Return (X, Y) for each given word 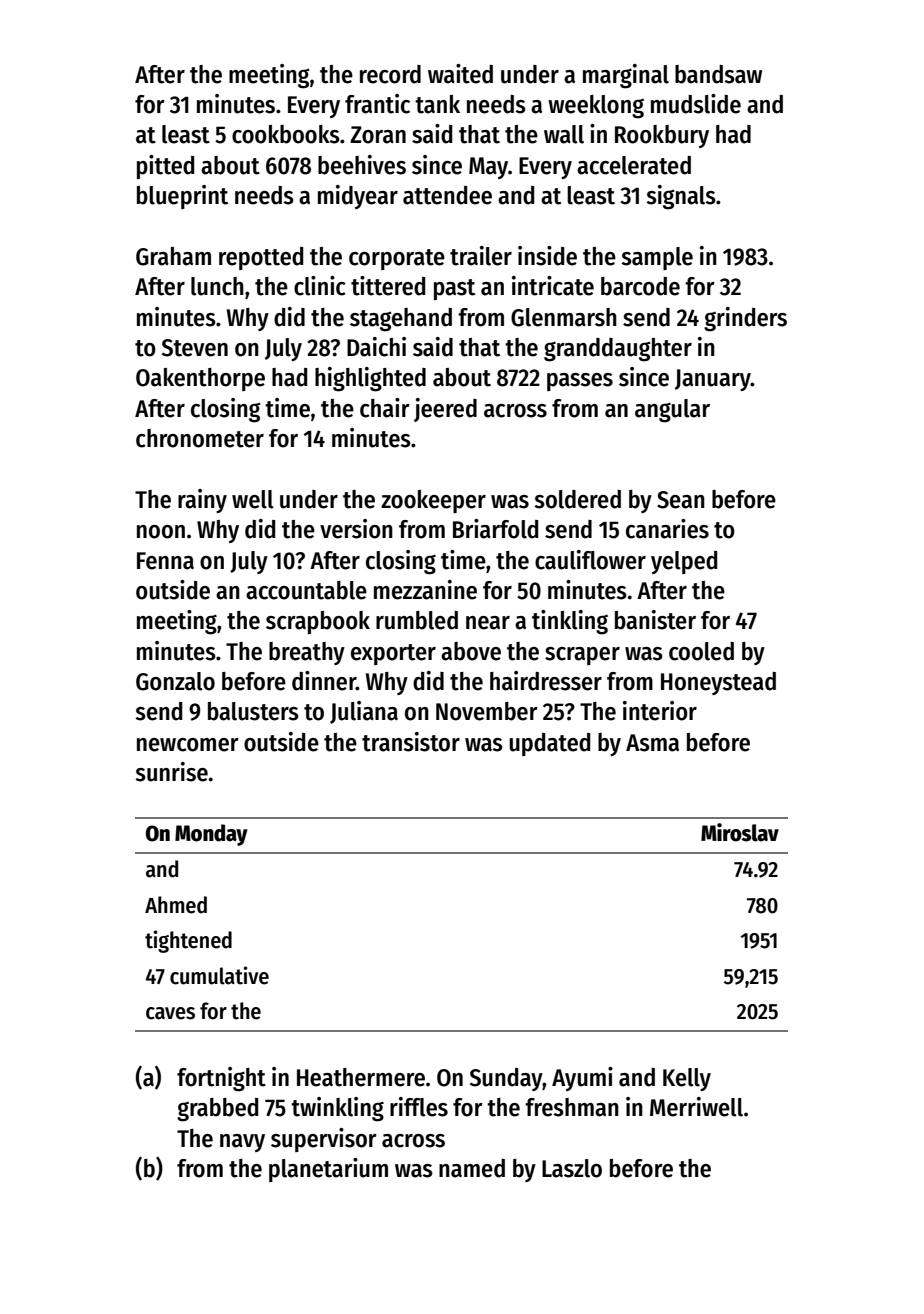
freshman (572, 1107)
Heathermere (361, 1077)
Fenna (165, 561)
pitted (165, 167)
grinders (745, 319)
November (487, 711)
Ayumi (582, 1079)
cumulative (219, 975)
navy (242, 1143)
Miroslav (740, 832)
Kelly (687, 1079)
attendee (447, 195)
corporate (397, 259)
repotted (261, 258)
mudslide (696, 104)
